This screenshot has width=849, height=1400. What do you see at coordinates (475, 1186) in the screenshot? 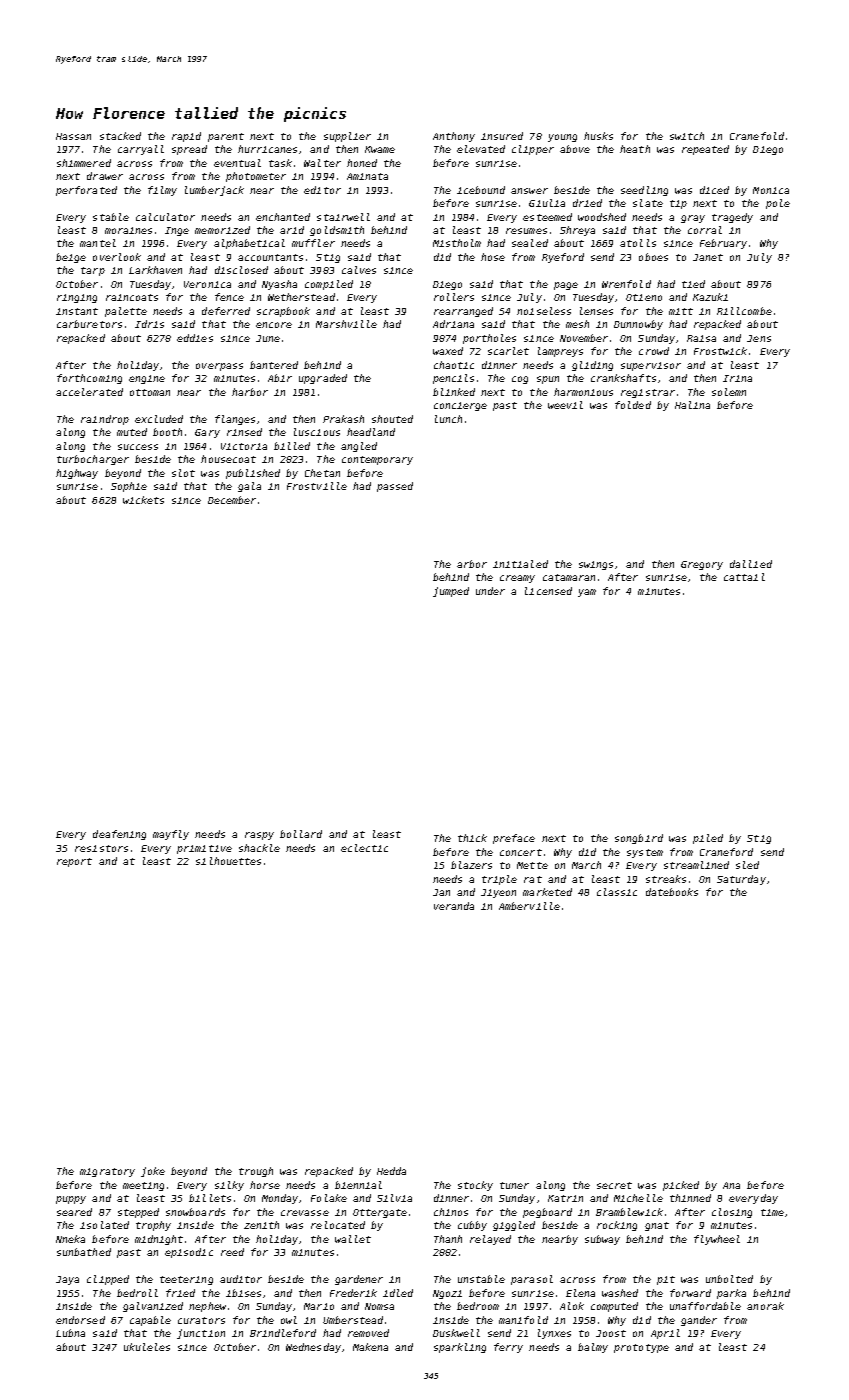
I see `stocky` at bounding box center [475, 1186].
